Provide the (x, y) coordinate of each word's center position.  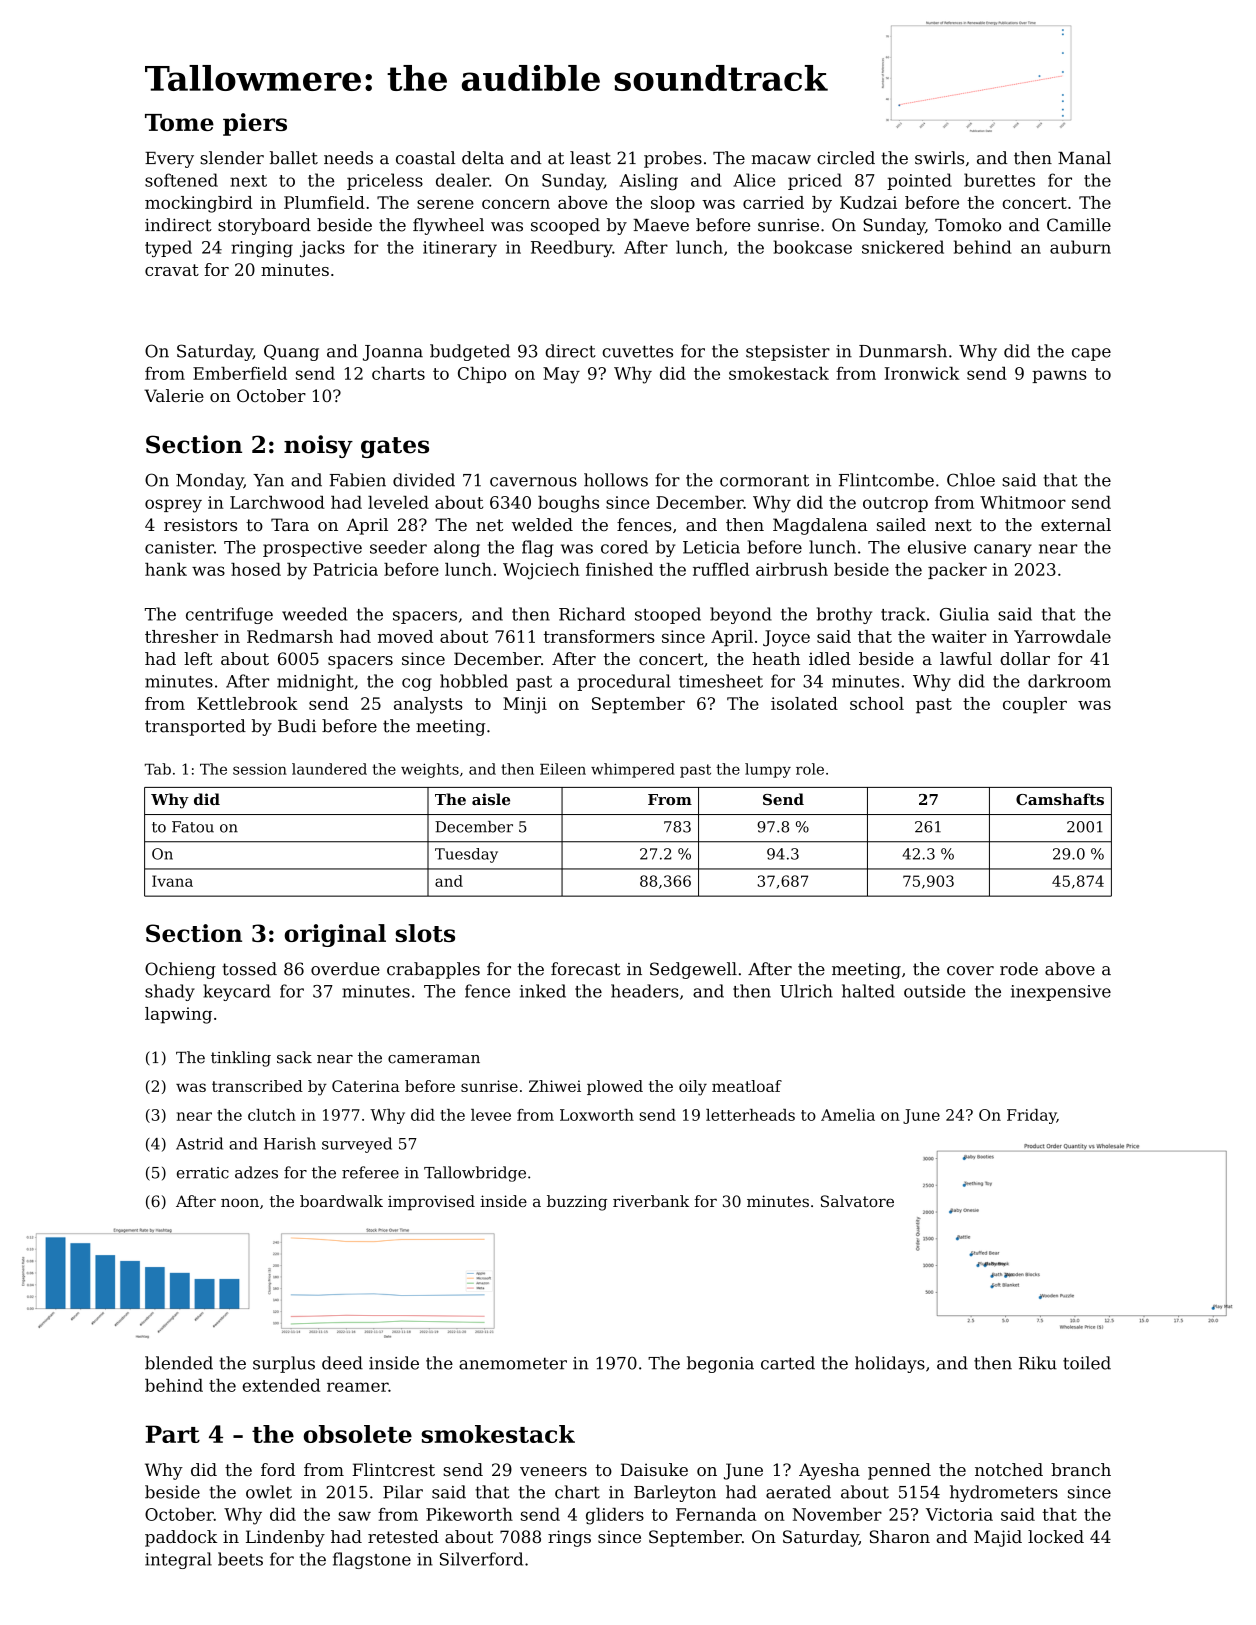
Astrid (199, 1143)
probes (673, 159)
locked (1056, 1536)
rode (1019, 969)
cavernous (533, 482)
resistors (200, 524)
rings (569, 1538)
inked (543, 991)
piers (255, 124)
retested (403, 1536)
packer (957, 571)
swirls (939, 158)
